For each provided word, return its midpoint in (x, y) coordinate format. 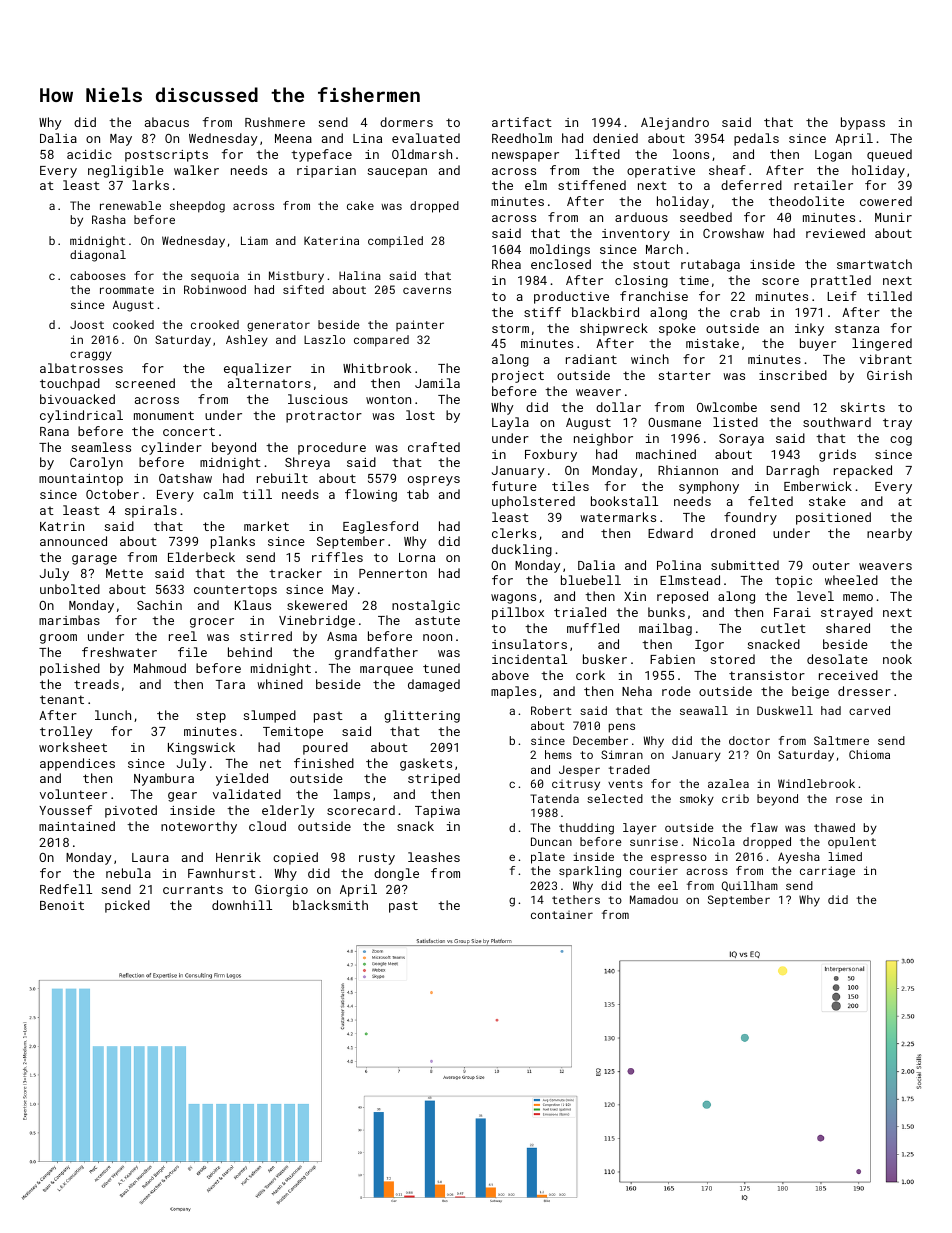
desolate (837, 659)
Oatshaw (185, 478)
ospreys (434, 481)
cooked (133, 324)
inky (809, 329)
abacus (167, 122)
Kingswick (201, 748)
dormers (406, 122)
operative (661, 172)
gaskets (426, 764)
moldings (560, 250)
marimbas (69, 620)
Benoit (62, 905)
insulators (529, 644)
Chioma (869, 754)
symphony (709, 487)
